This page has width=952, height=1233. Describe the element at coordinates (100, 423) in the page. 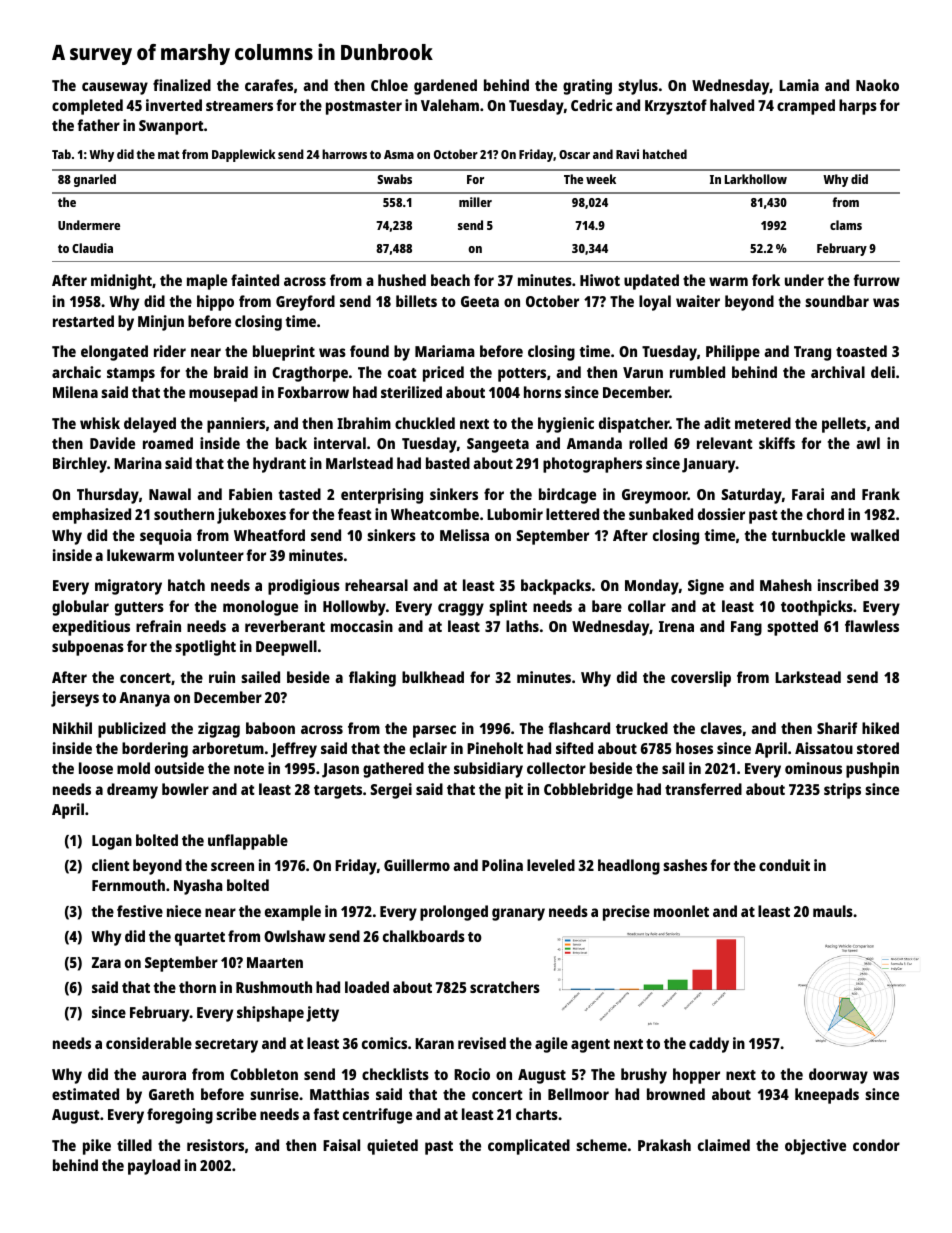

I see `whisk` at that location.
